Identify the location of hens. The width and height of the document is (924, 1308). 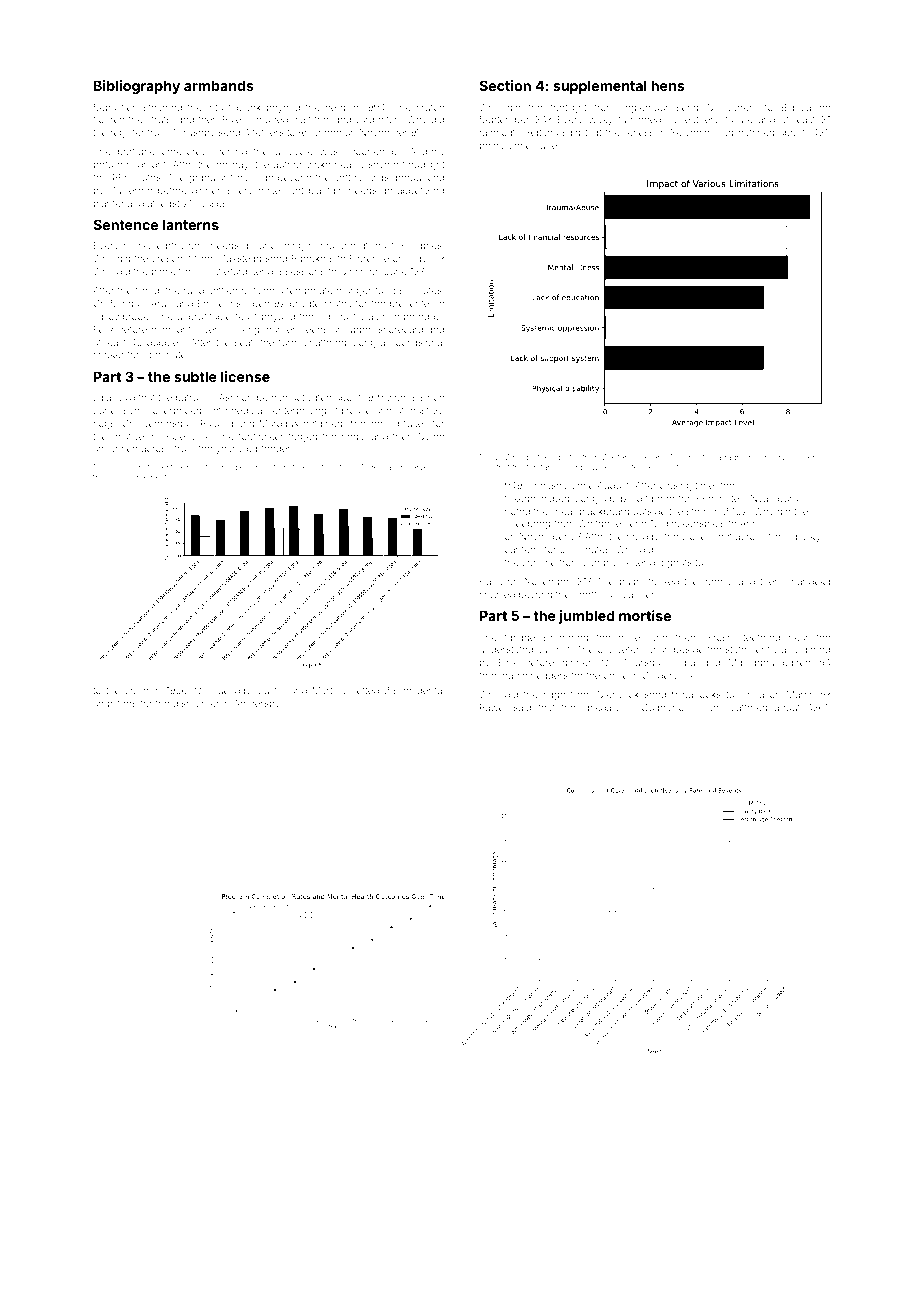
(667, 85).
